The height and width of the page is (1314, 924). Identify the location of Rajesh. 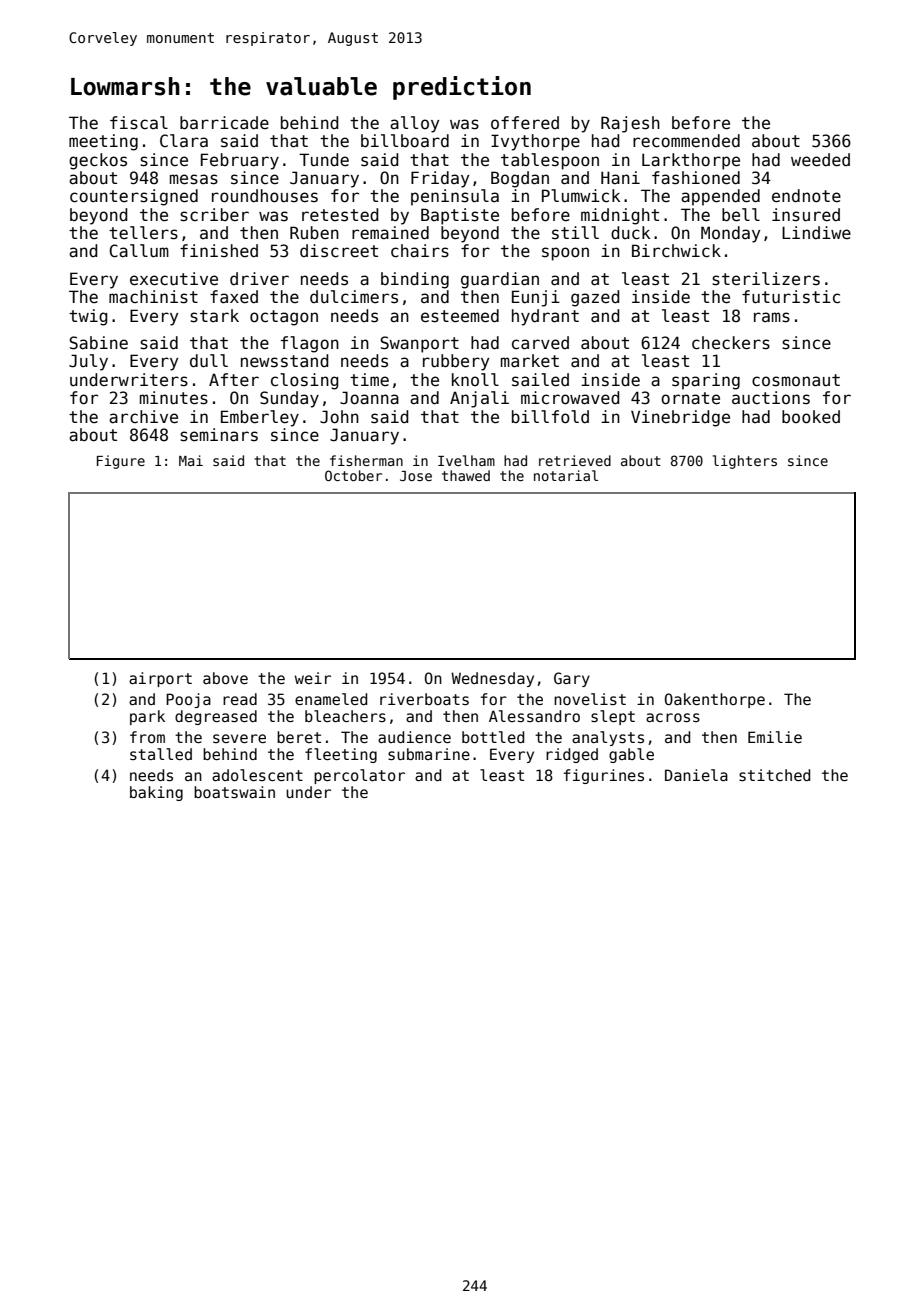
(630, 124).
